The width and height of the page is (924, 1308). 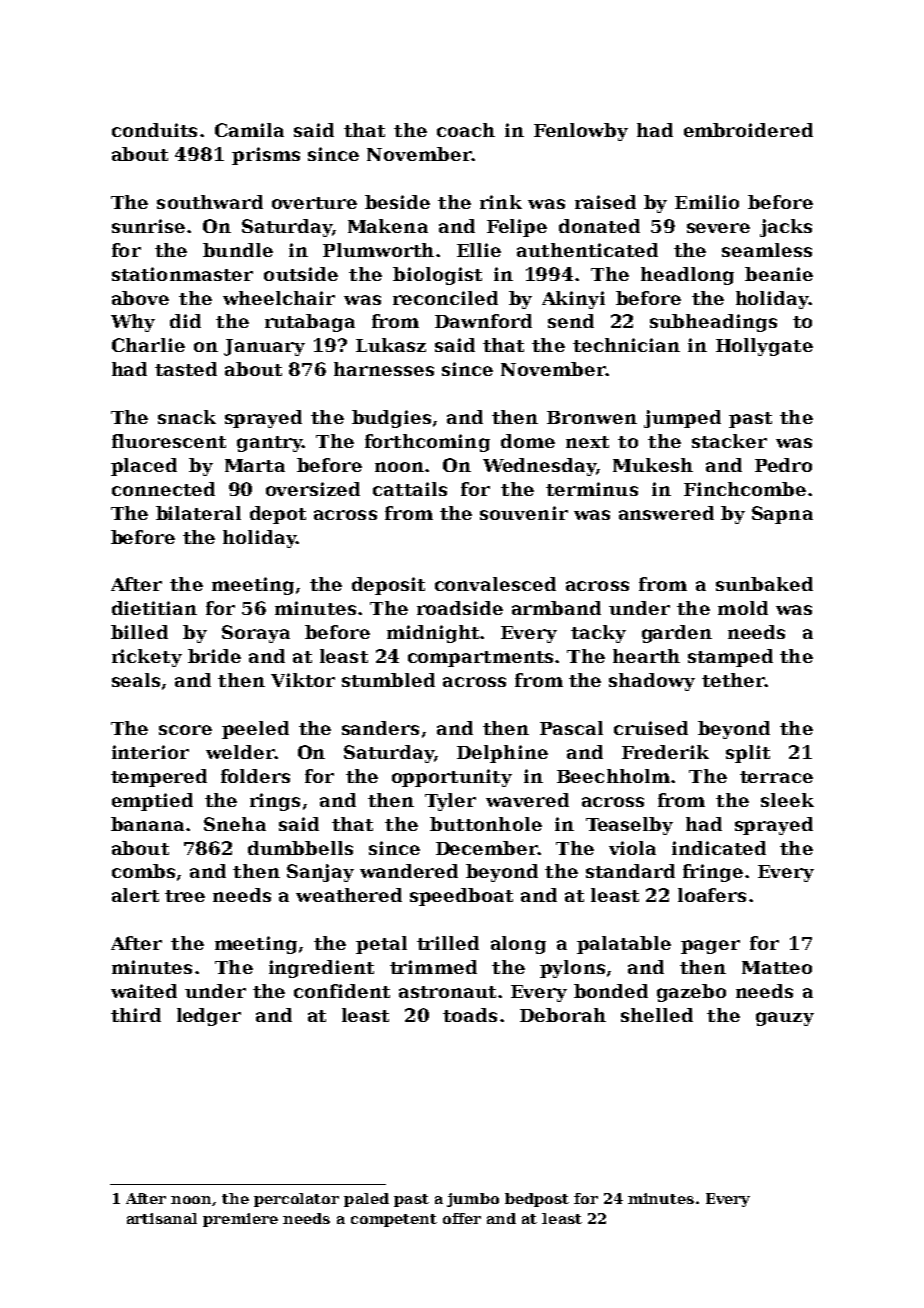 What do you see at coordinates (785, 1019) in the page?
I see `gauzy` at bounding box center [785, 1019].
